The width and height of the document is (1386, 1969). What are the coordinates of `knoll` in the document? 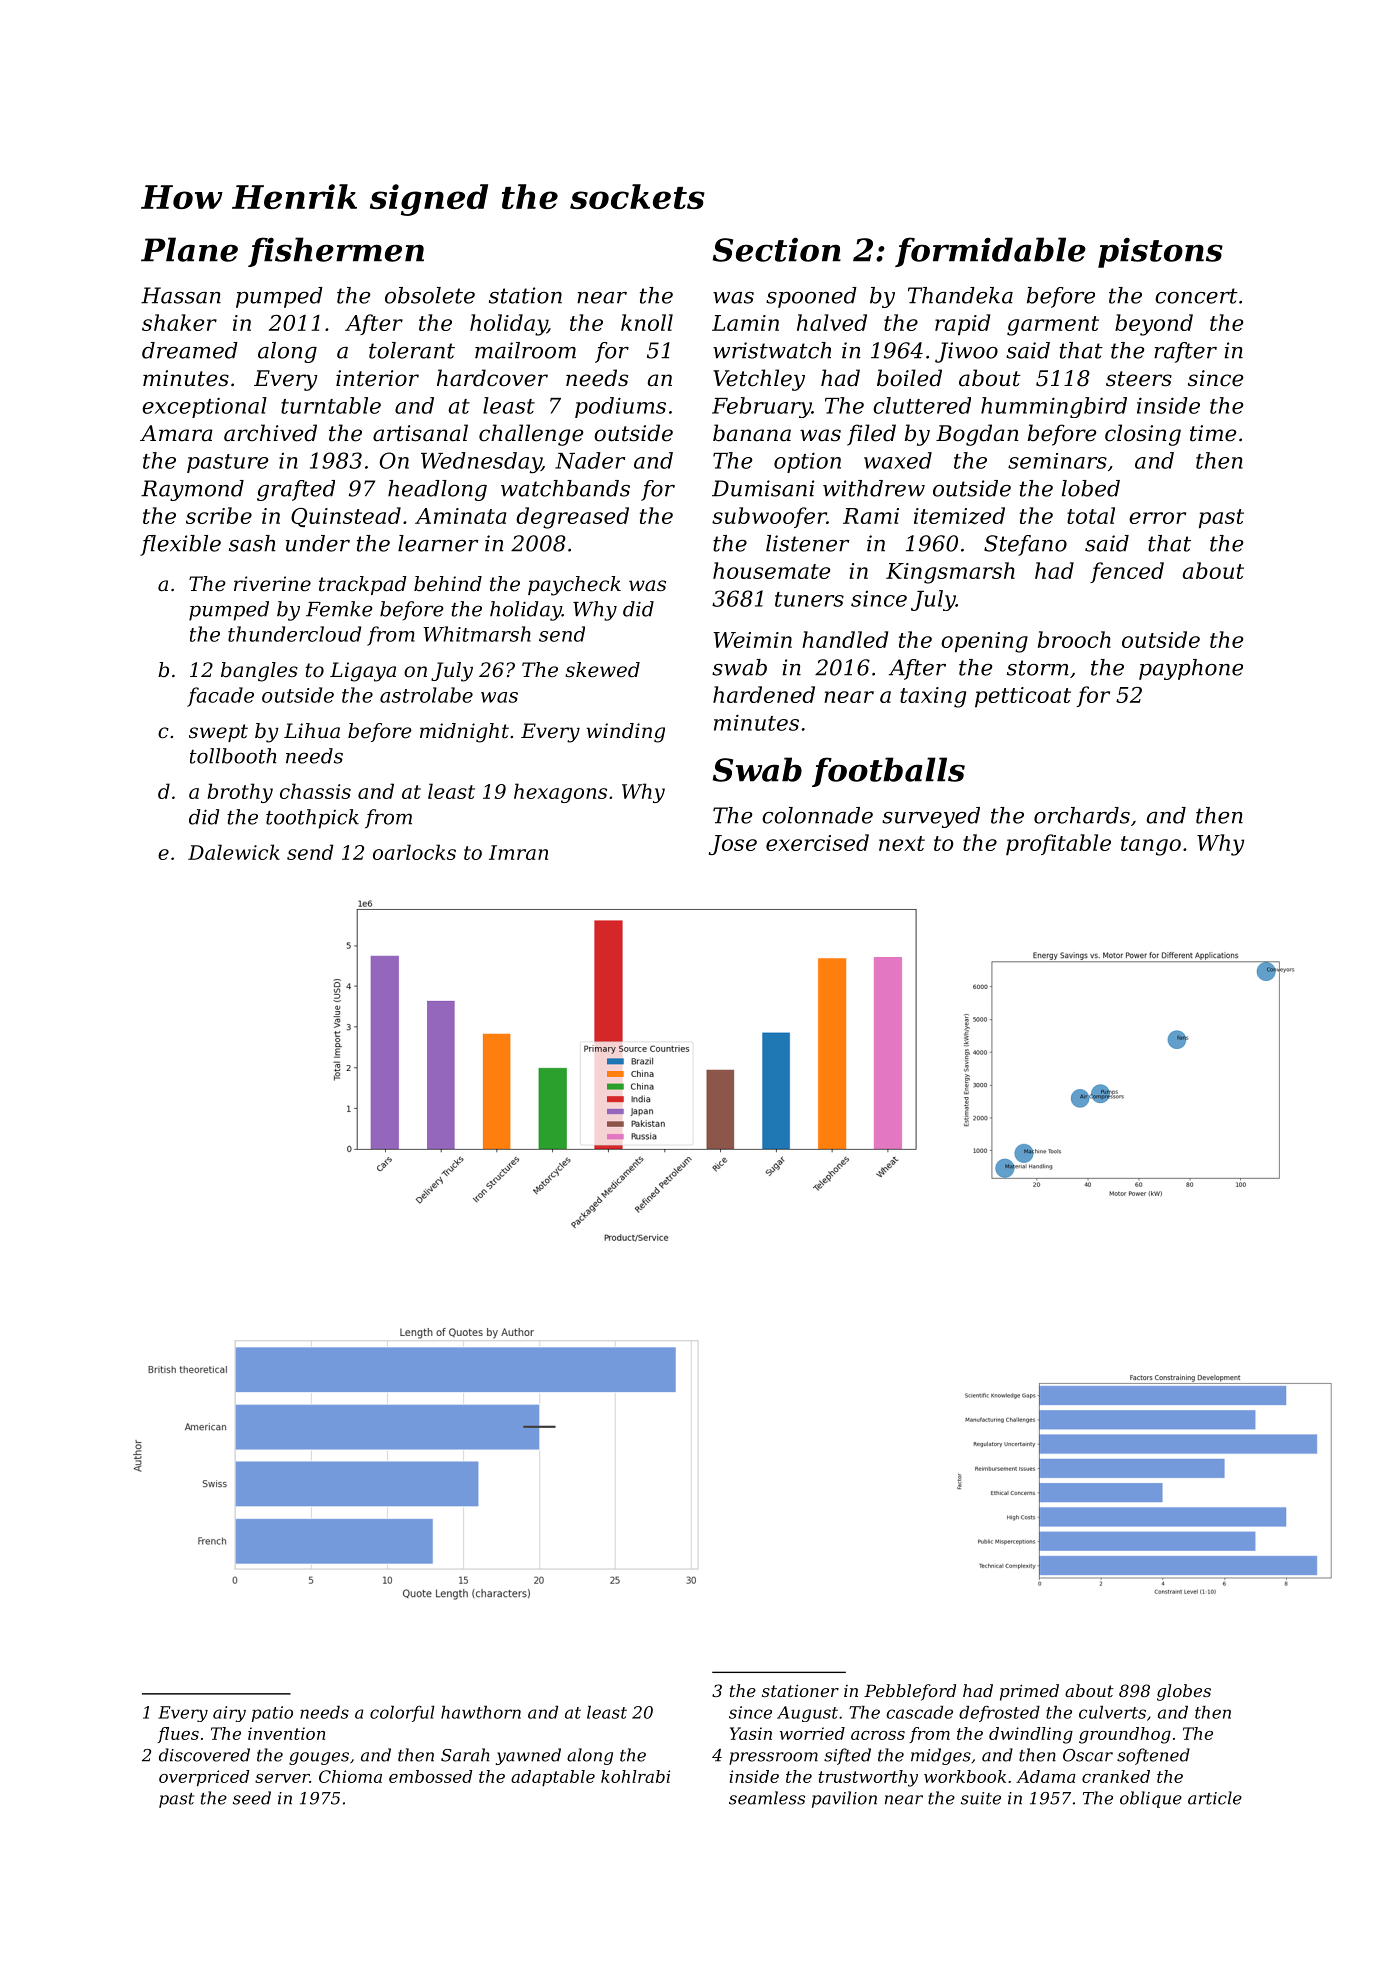 It's located at (647, 322).
